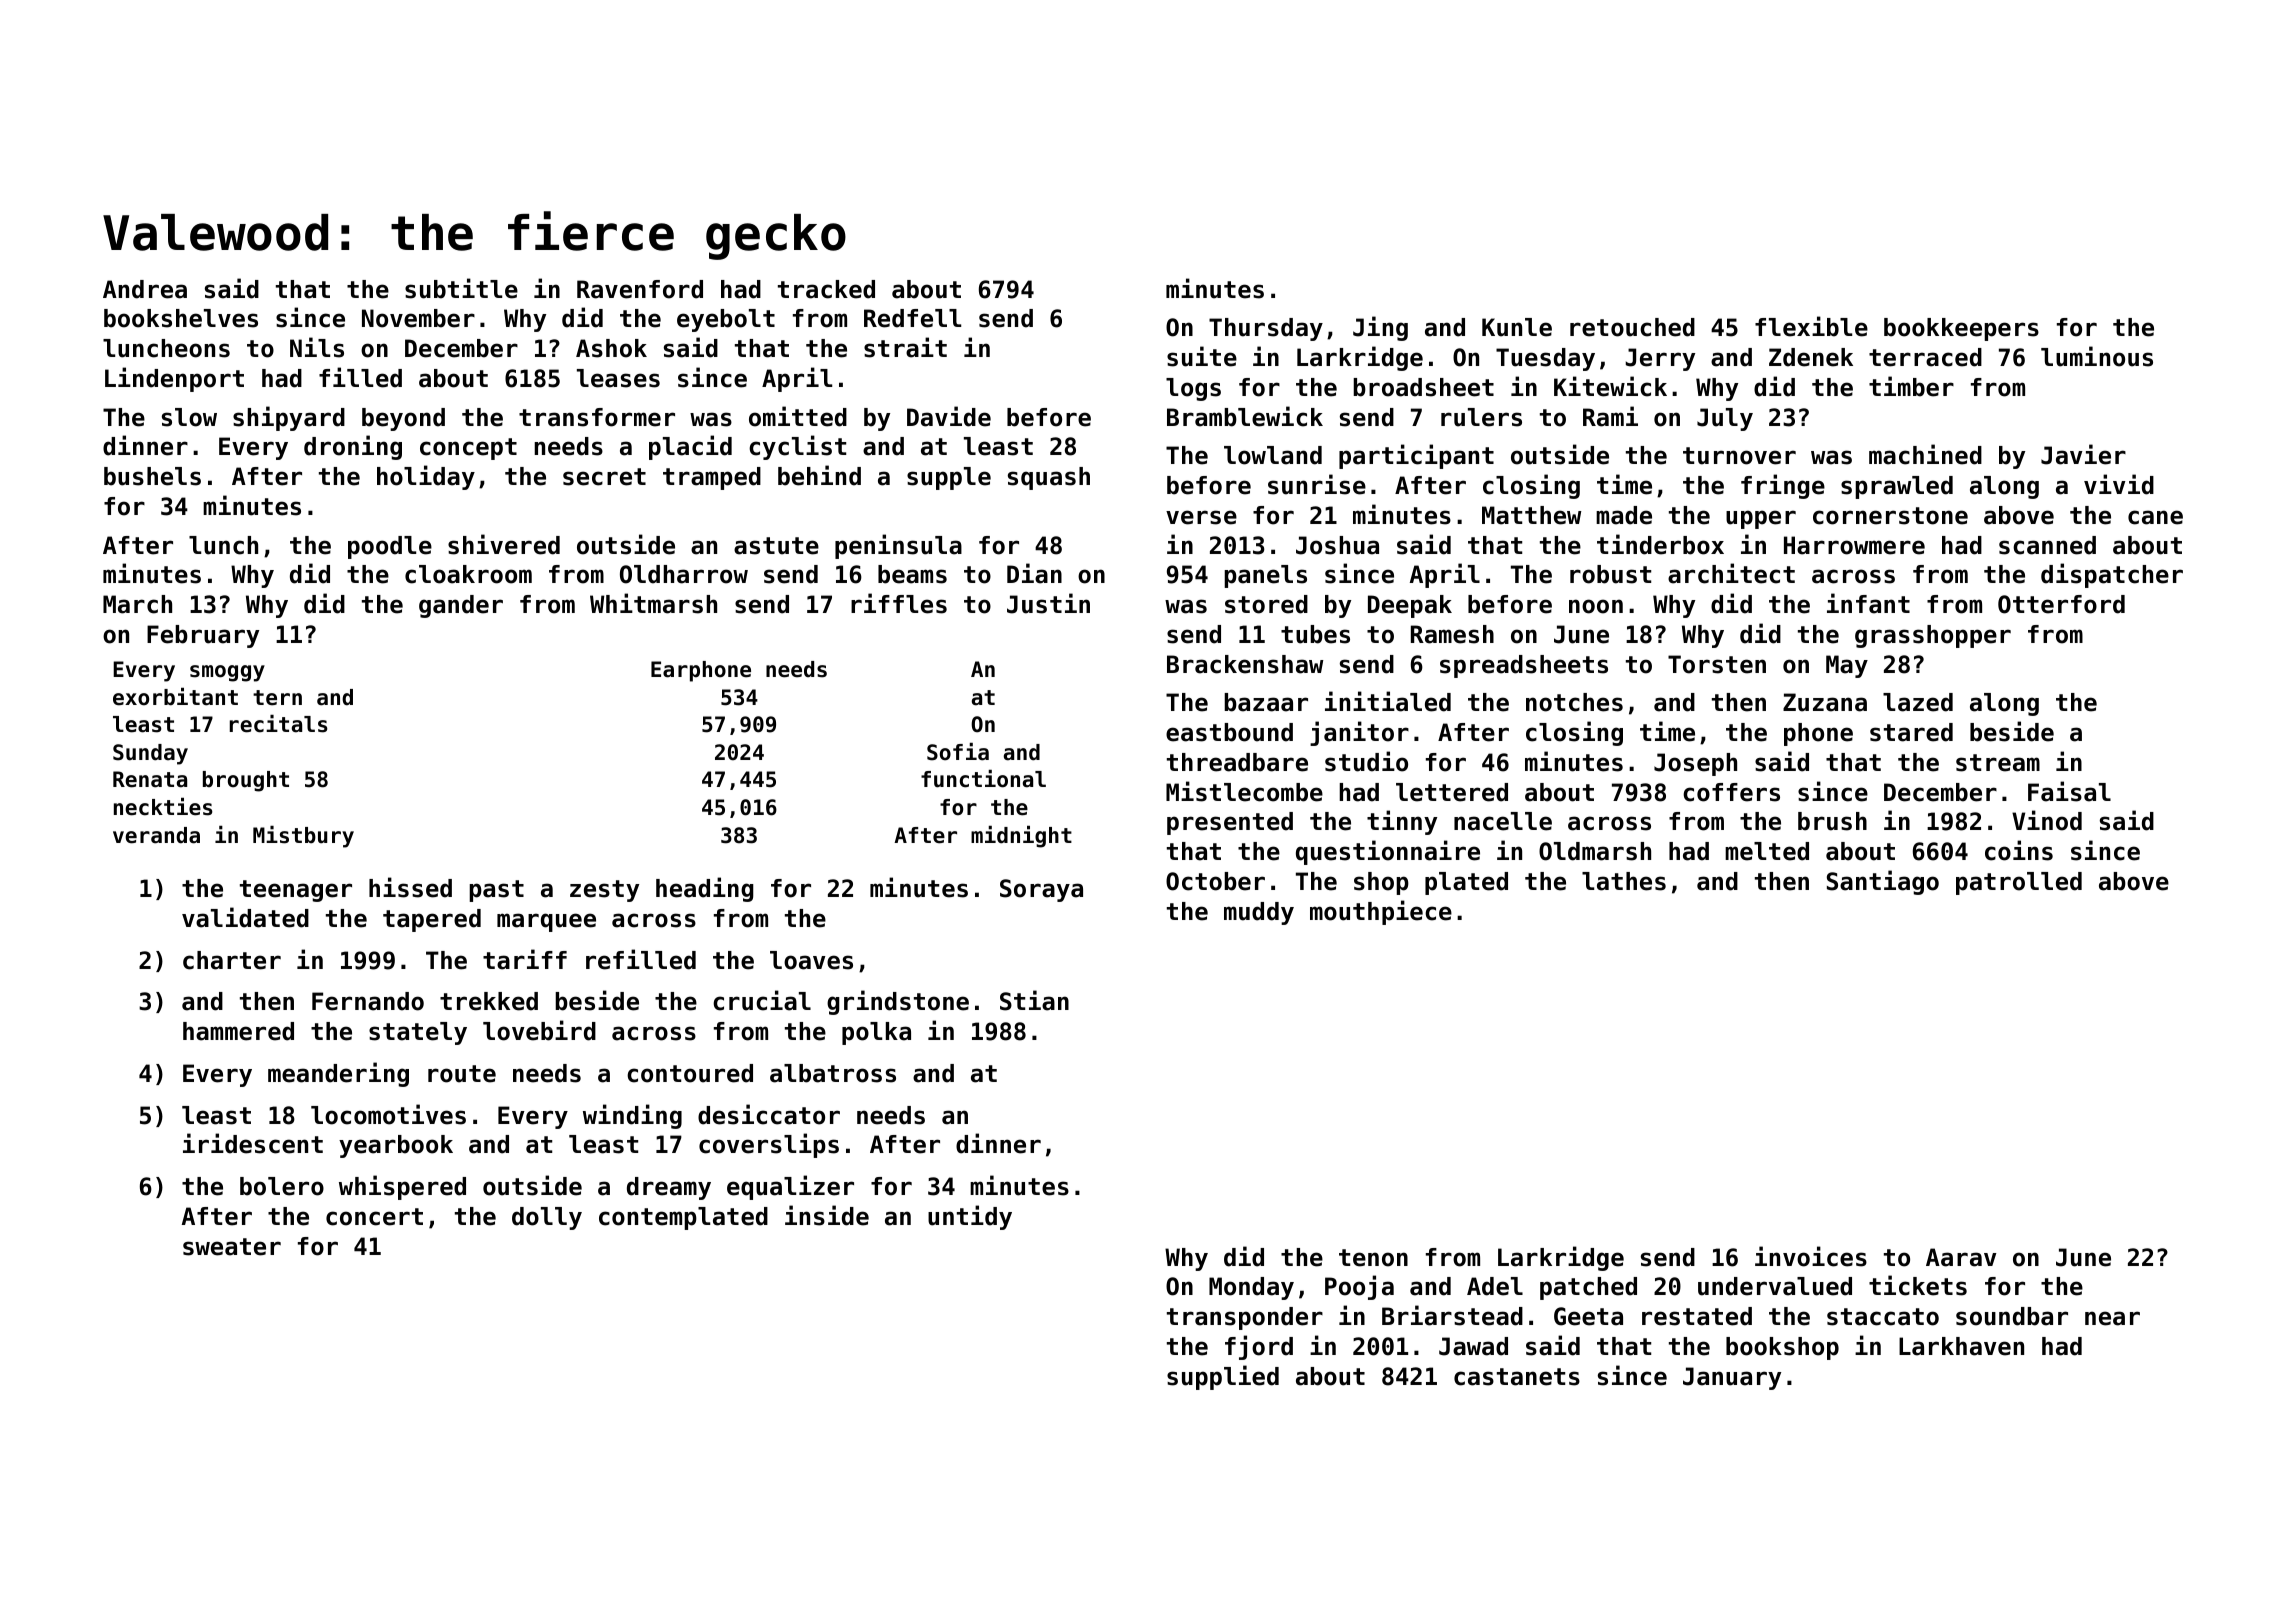 The image size is (2292, 1620). I want to click on Thursday, so click(1266, 329).
